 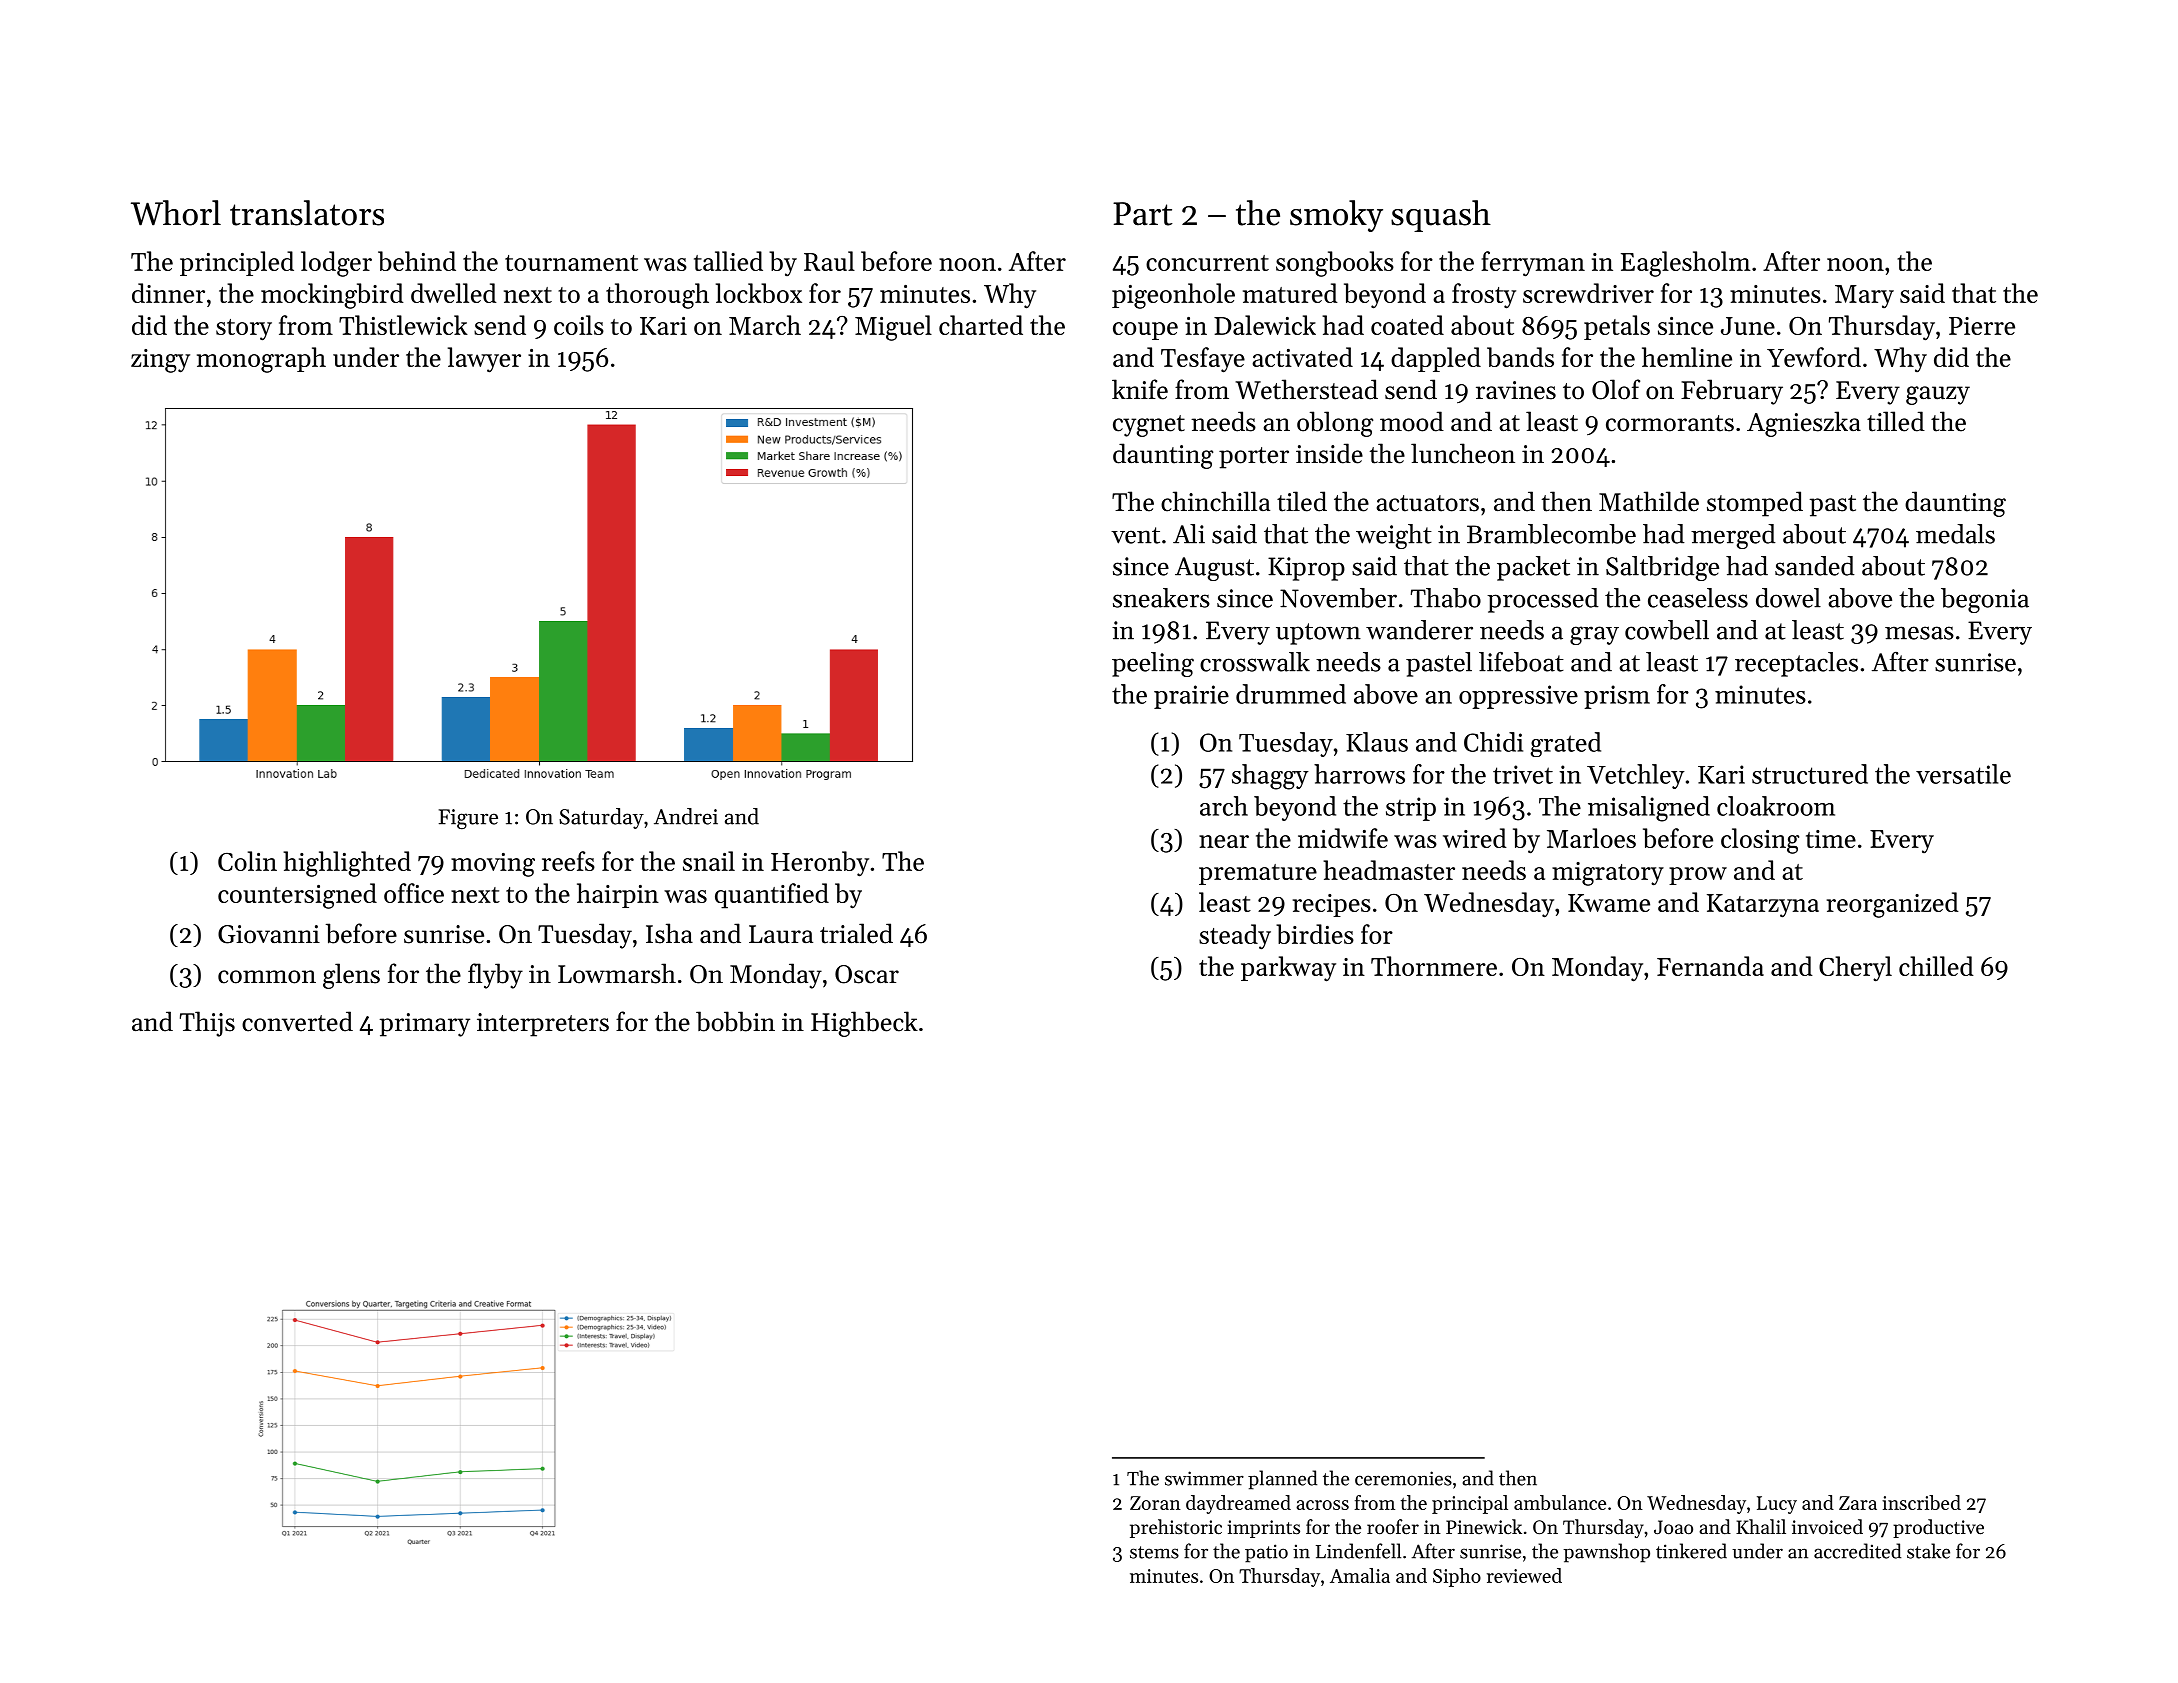 What do you see at coordinates (176, 213) in the document?
I see `Whorl` at bounding box center [176, 213].
